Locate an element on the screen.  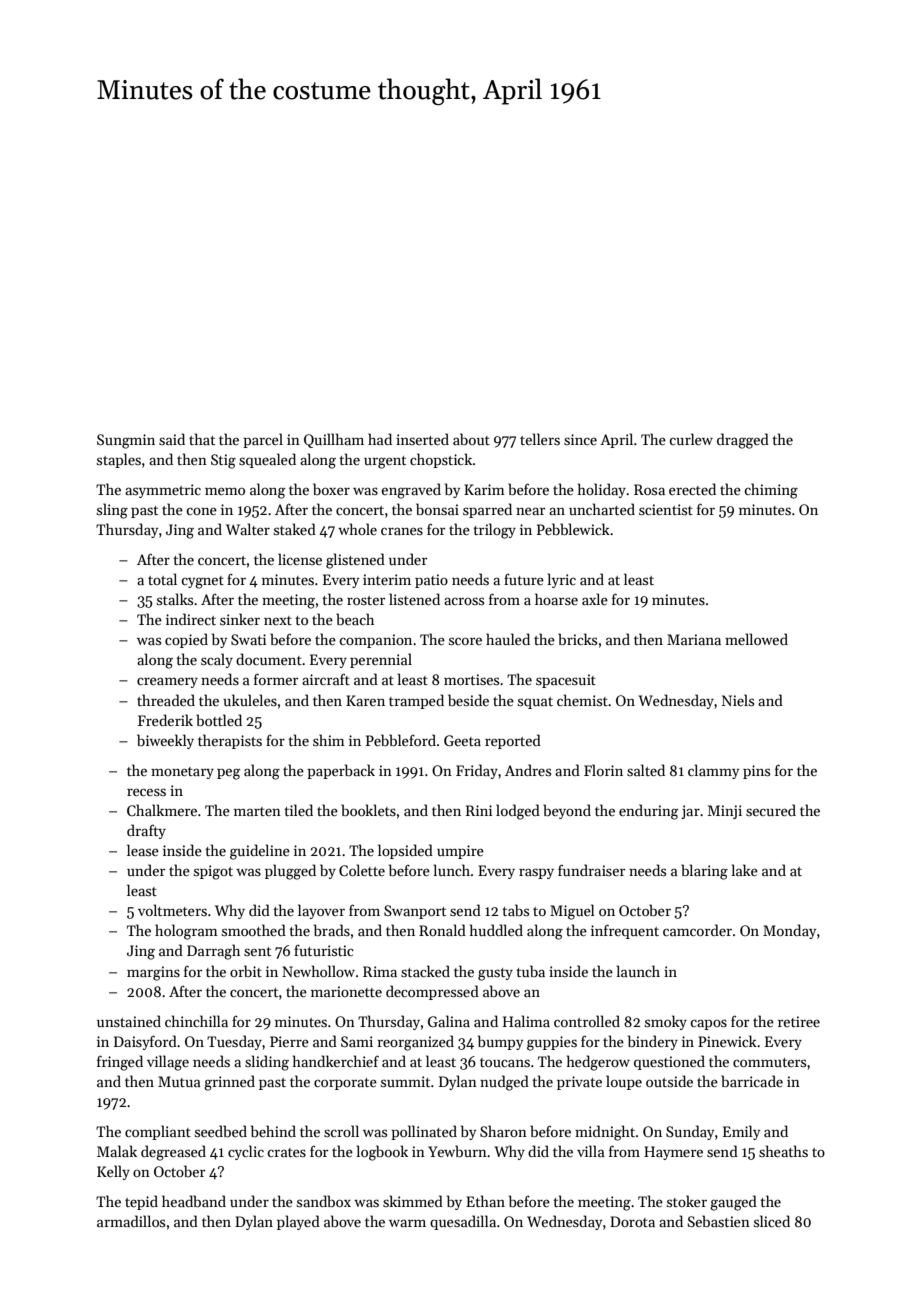
tellers is located at coordinates (540, 439).
